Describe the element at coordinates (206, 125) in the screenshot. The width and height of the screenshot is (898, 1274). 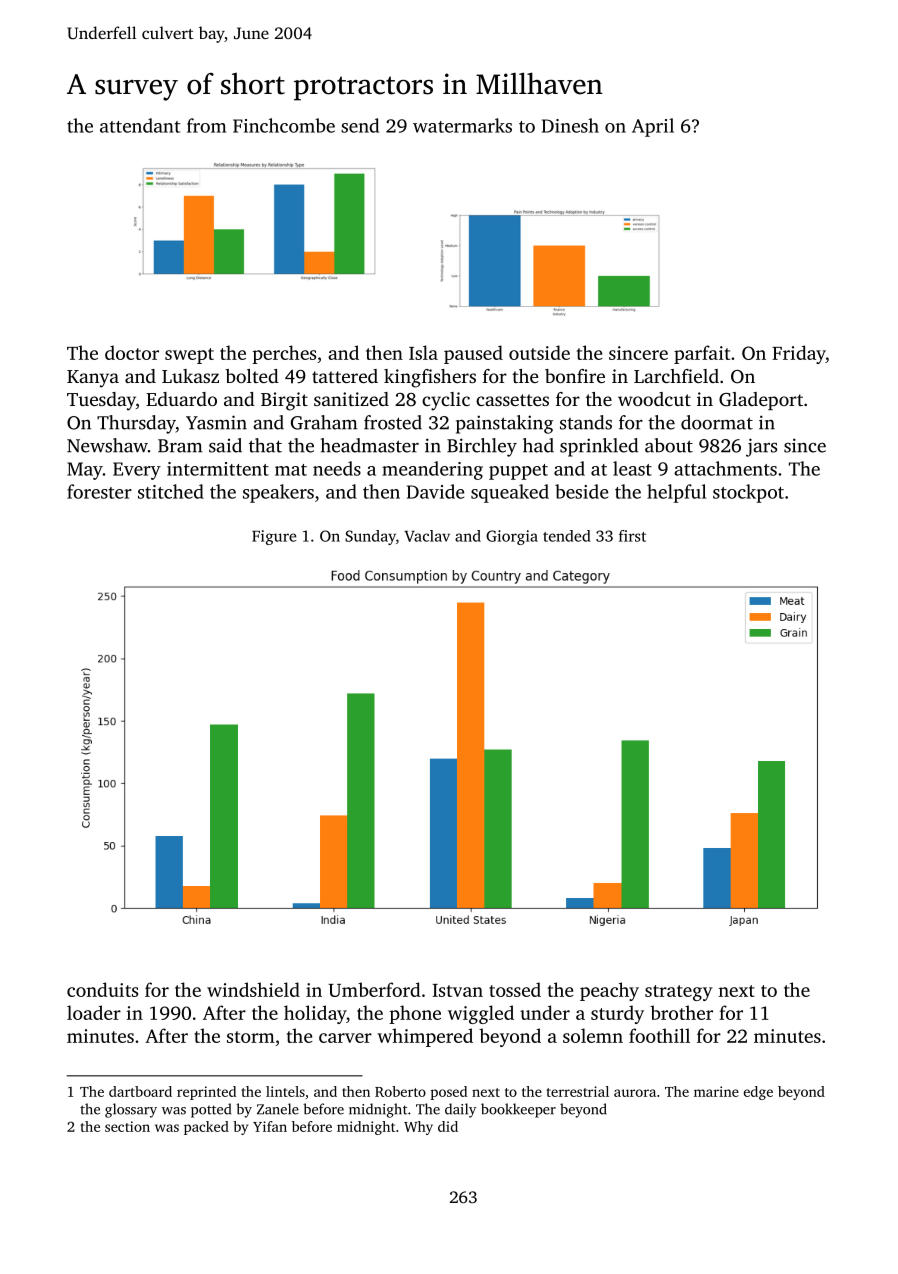
I see `from` at that location.
